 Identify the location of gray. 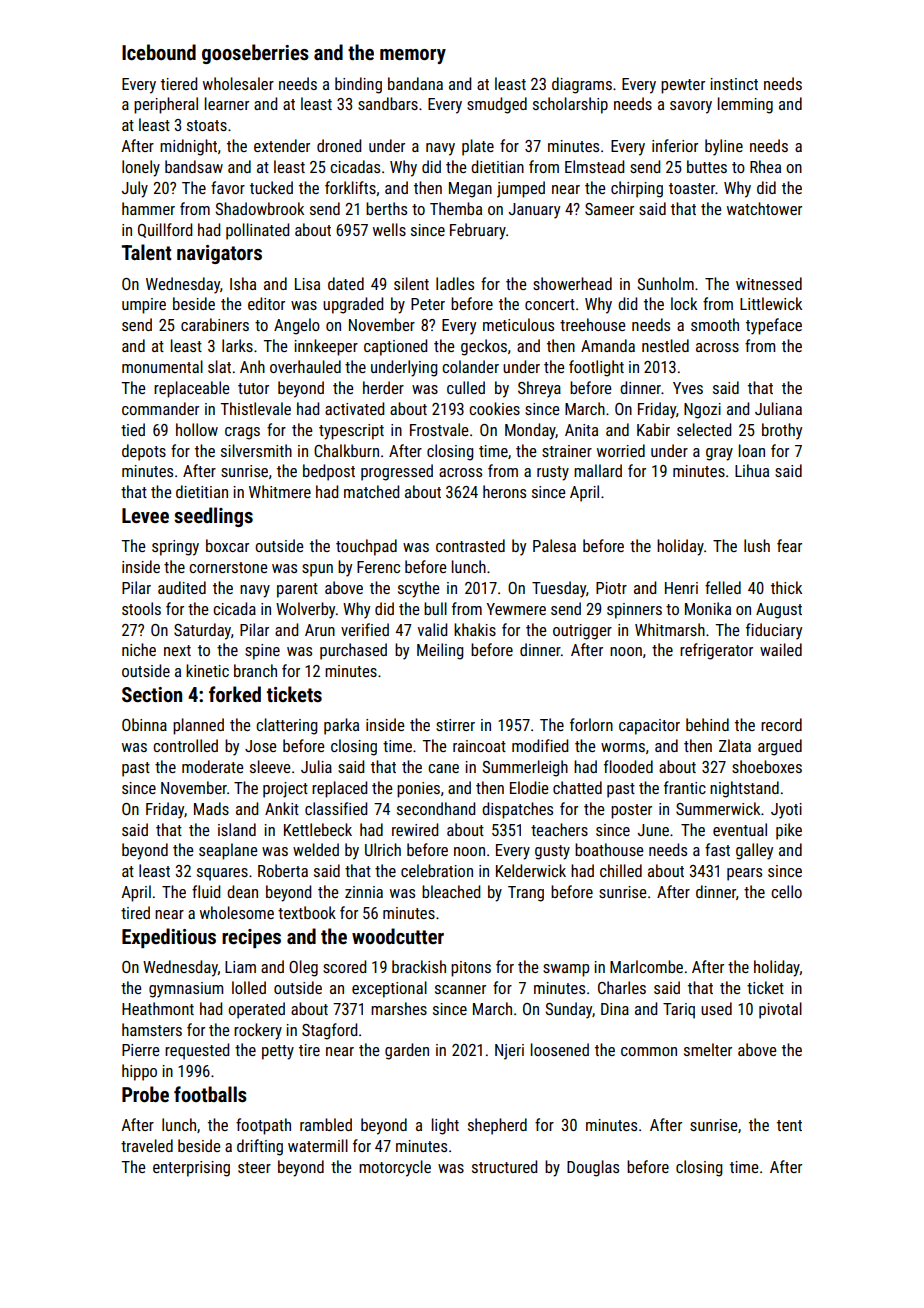
(719, 454).
